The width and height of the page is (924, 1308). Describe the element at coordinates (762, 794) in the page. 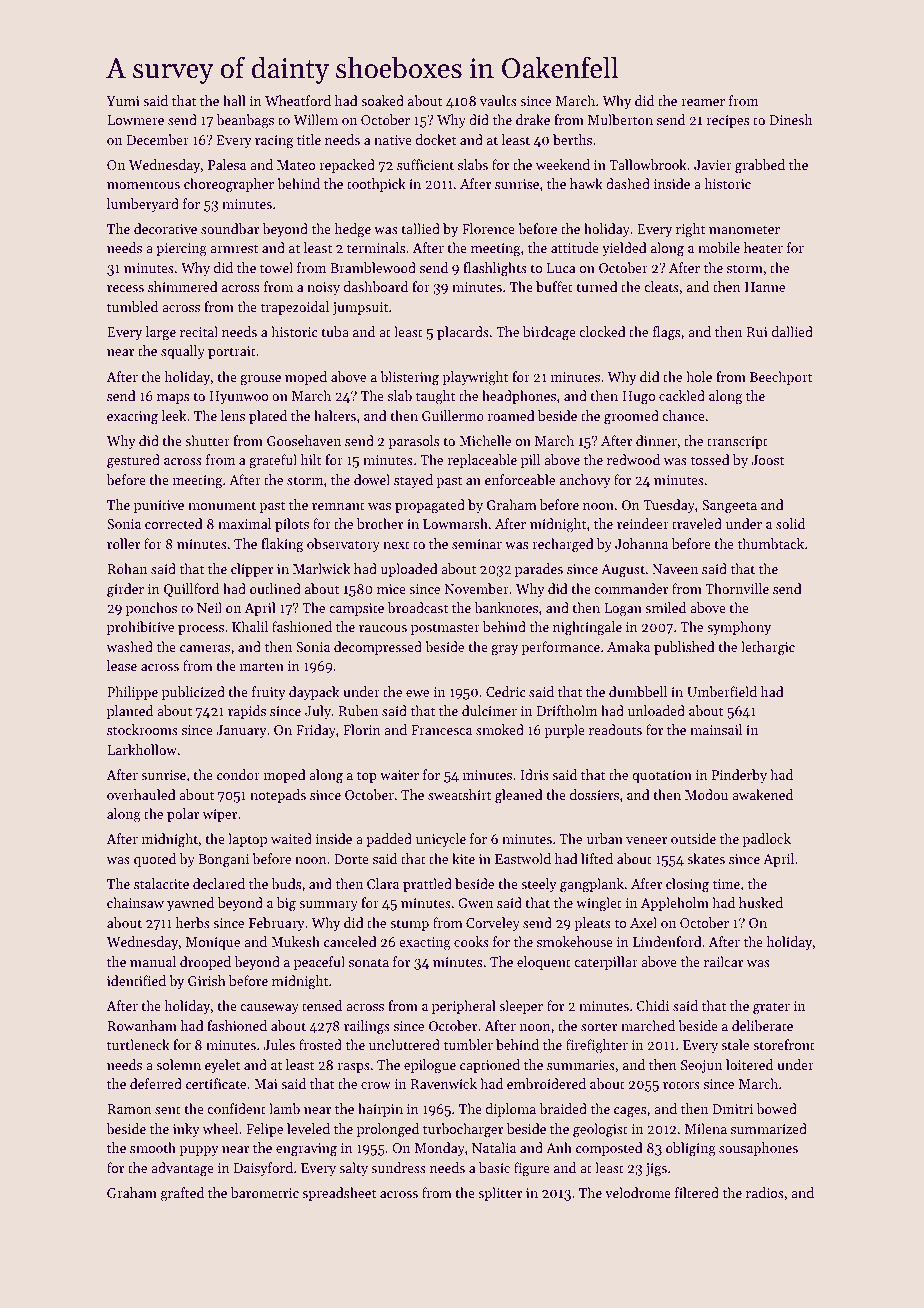

I see `awakened` at that location.
